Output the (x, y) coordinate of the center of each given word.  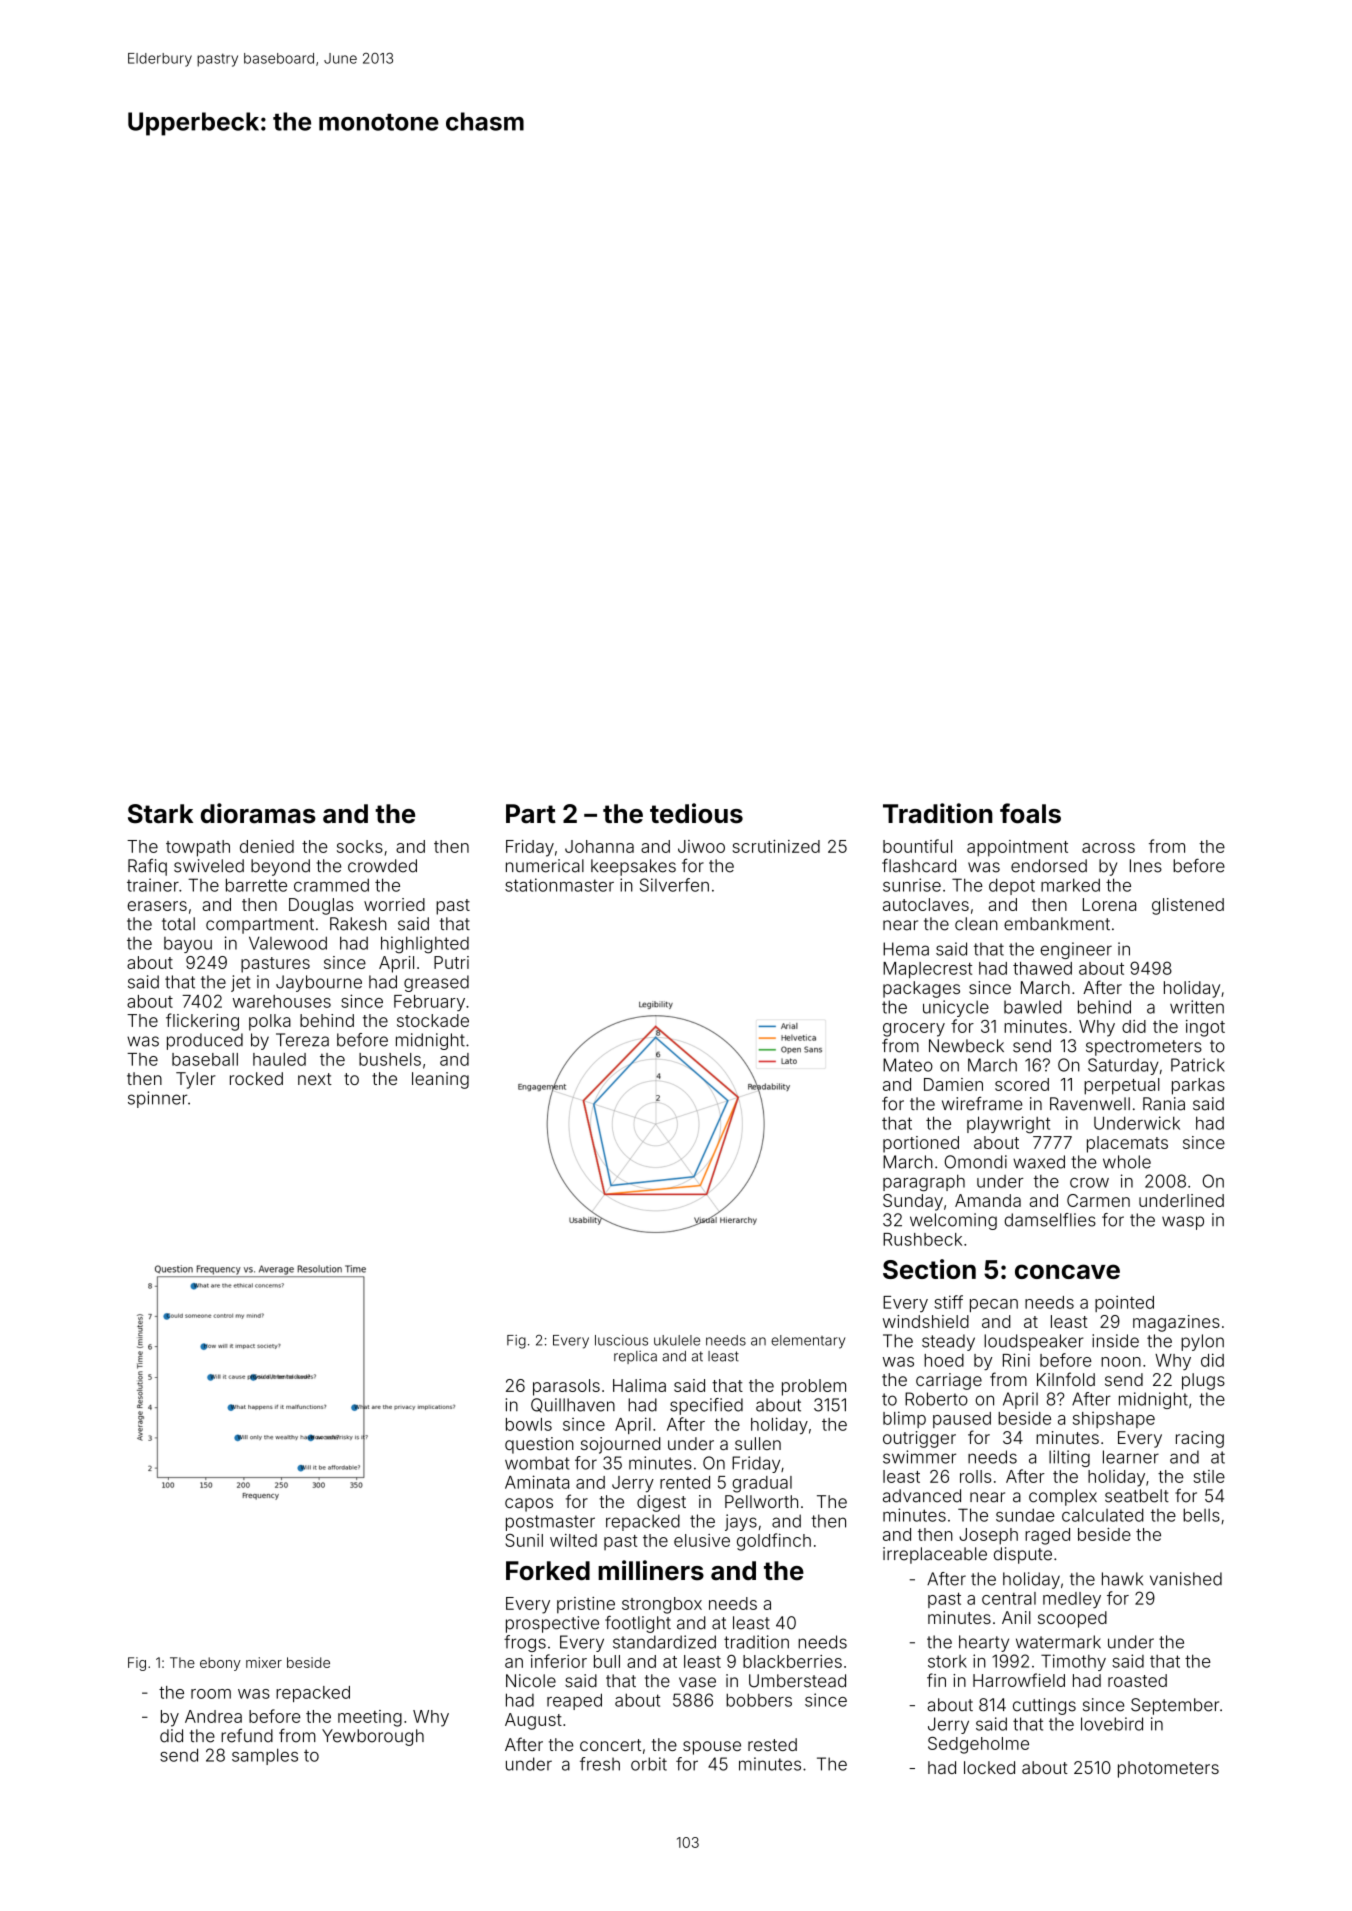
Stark (160, 814)
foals (1030, 813)
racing (1200, 1439)
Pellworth (761, 1501)
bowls (529, 1424)
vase (697, 1682)
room (211, 1694)
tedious (696, 813)
